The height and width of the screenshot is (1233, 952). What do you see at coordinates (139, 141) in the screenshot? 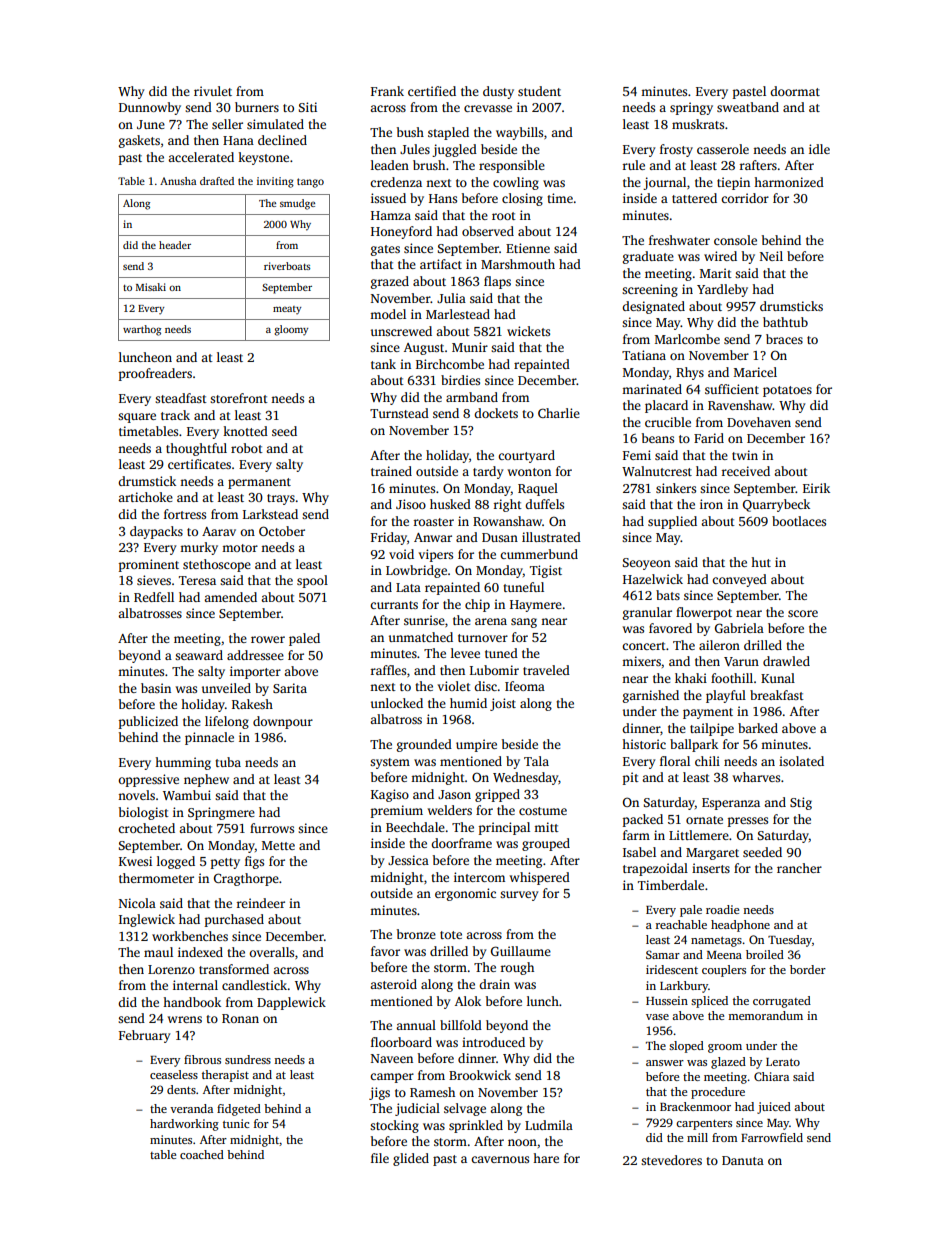
I see `gaskets` at bounding box center [139, 141].
